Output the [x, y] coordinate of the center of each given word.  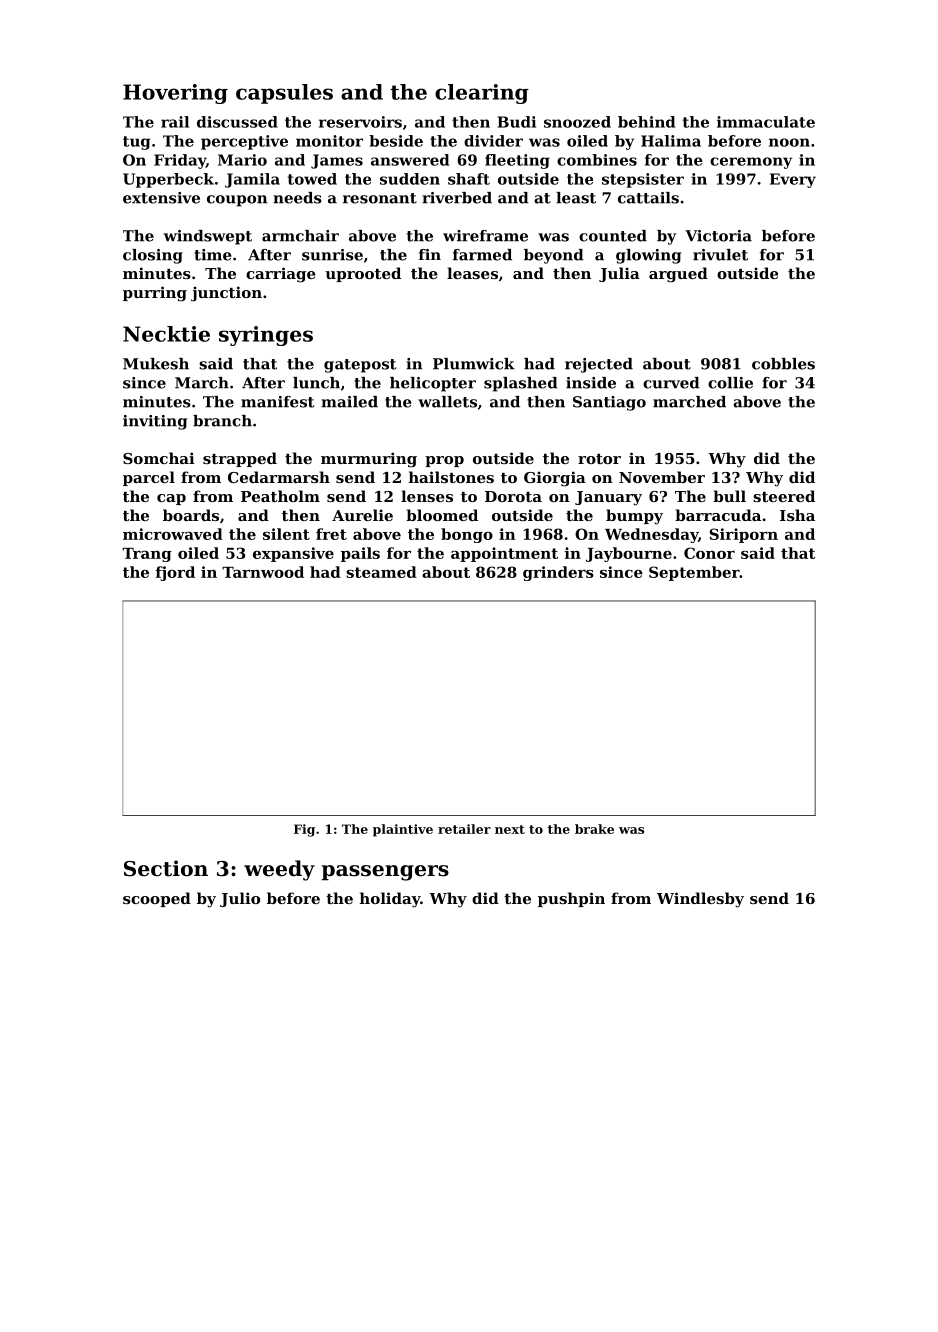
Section [166, 868]
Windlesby [700, 900]
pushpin [571, 899]
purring [155, 294]
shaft [469, 179]
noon [789, 142]
